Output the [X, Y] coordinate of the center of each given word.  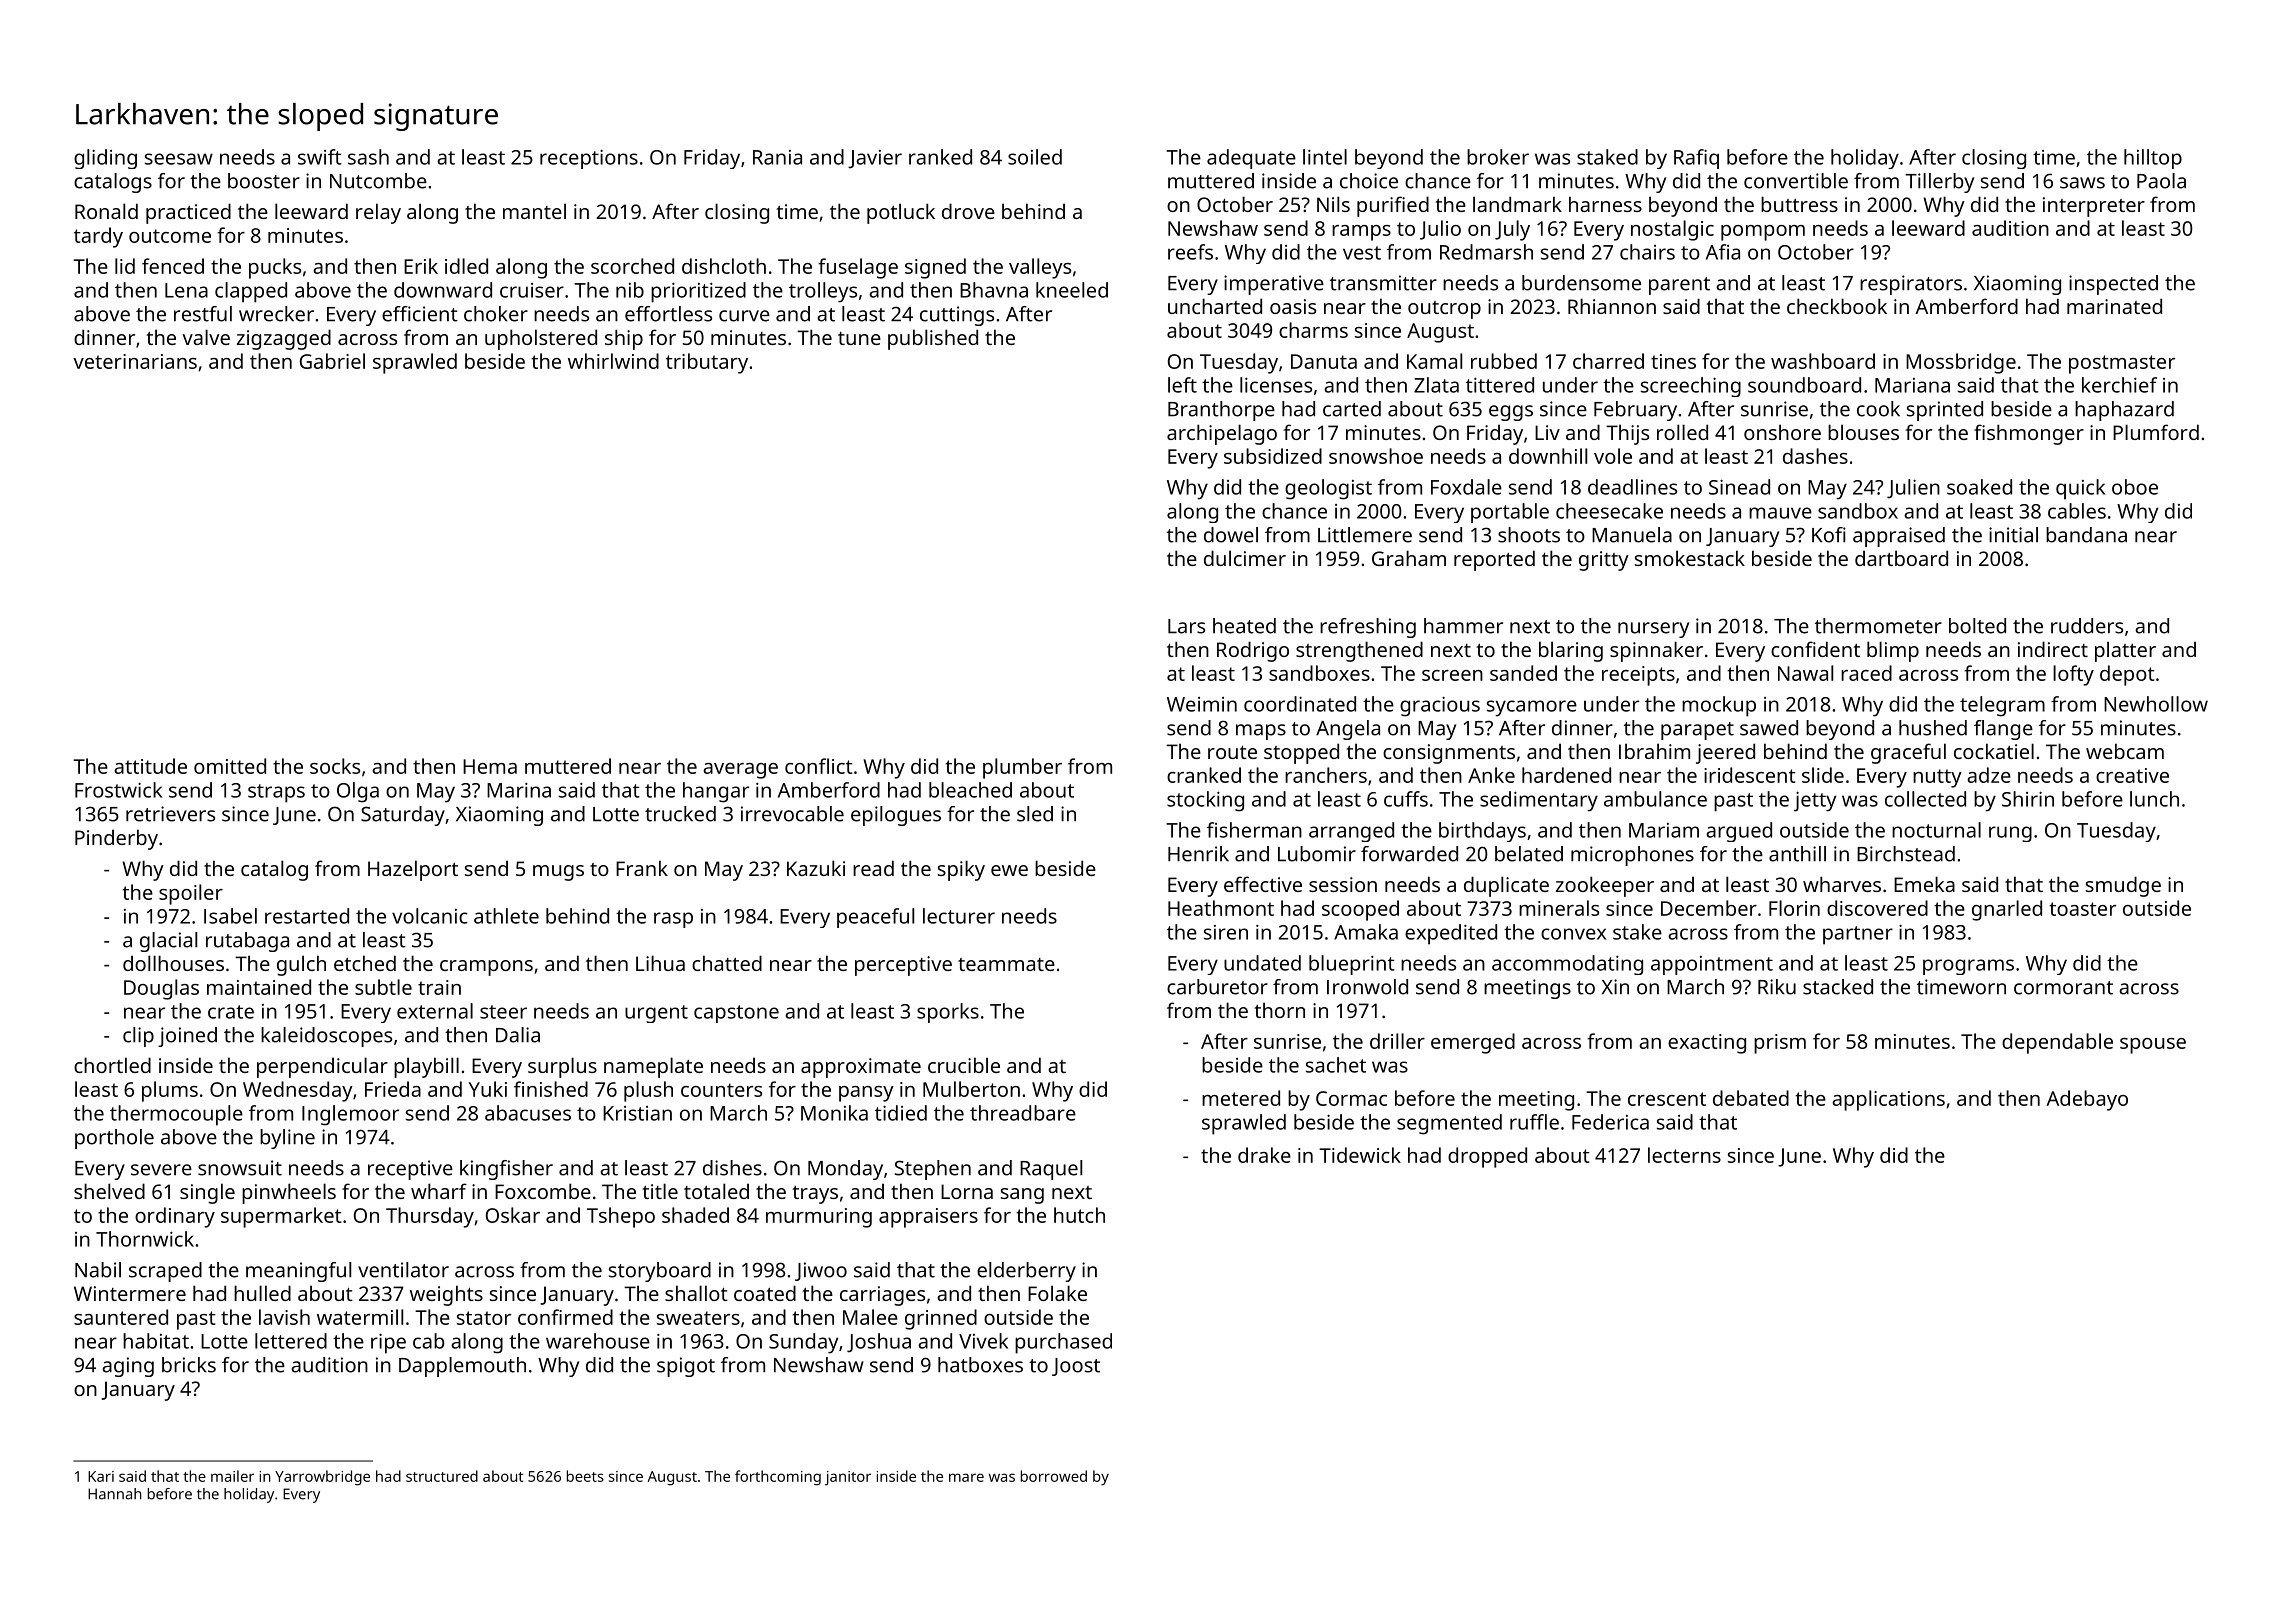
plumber [1022, 768]
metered [1241, 1098]
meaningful [298, 1272]
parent [1679, 286]
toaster [2082, 909]
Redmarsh [1486, 252]
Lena [186, 290]
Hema [490, 766]
